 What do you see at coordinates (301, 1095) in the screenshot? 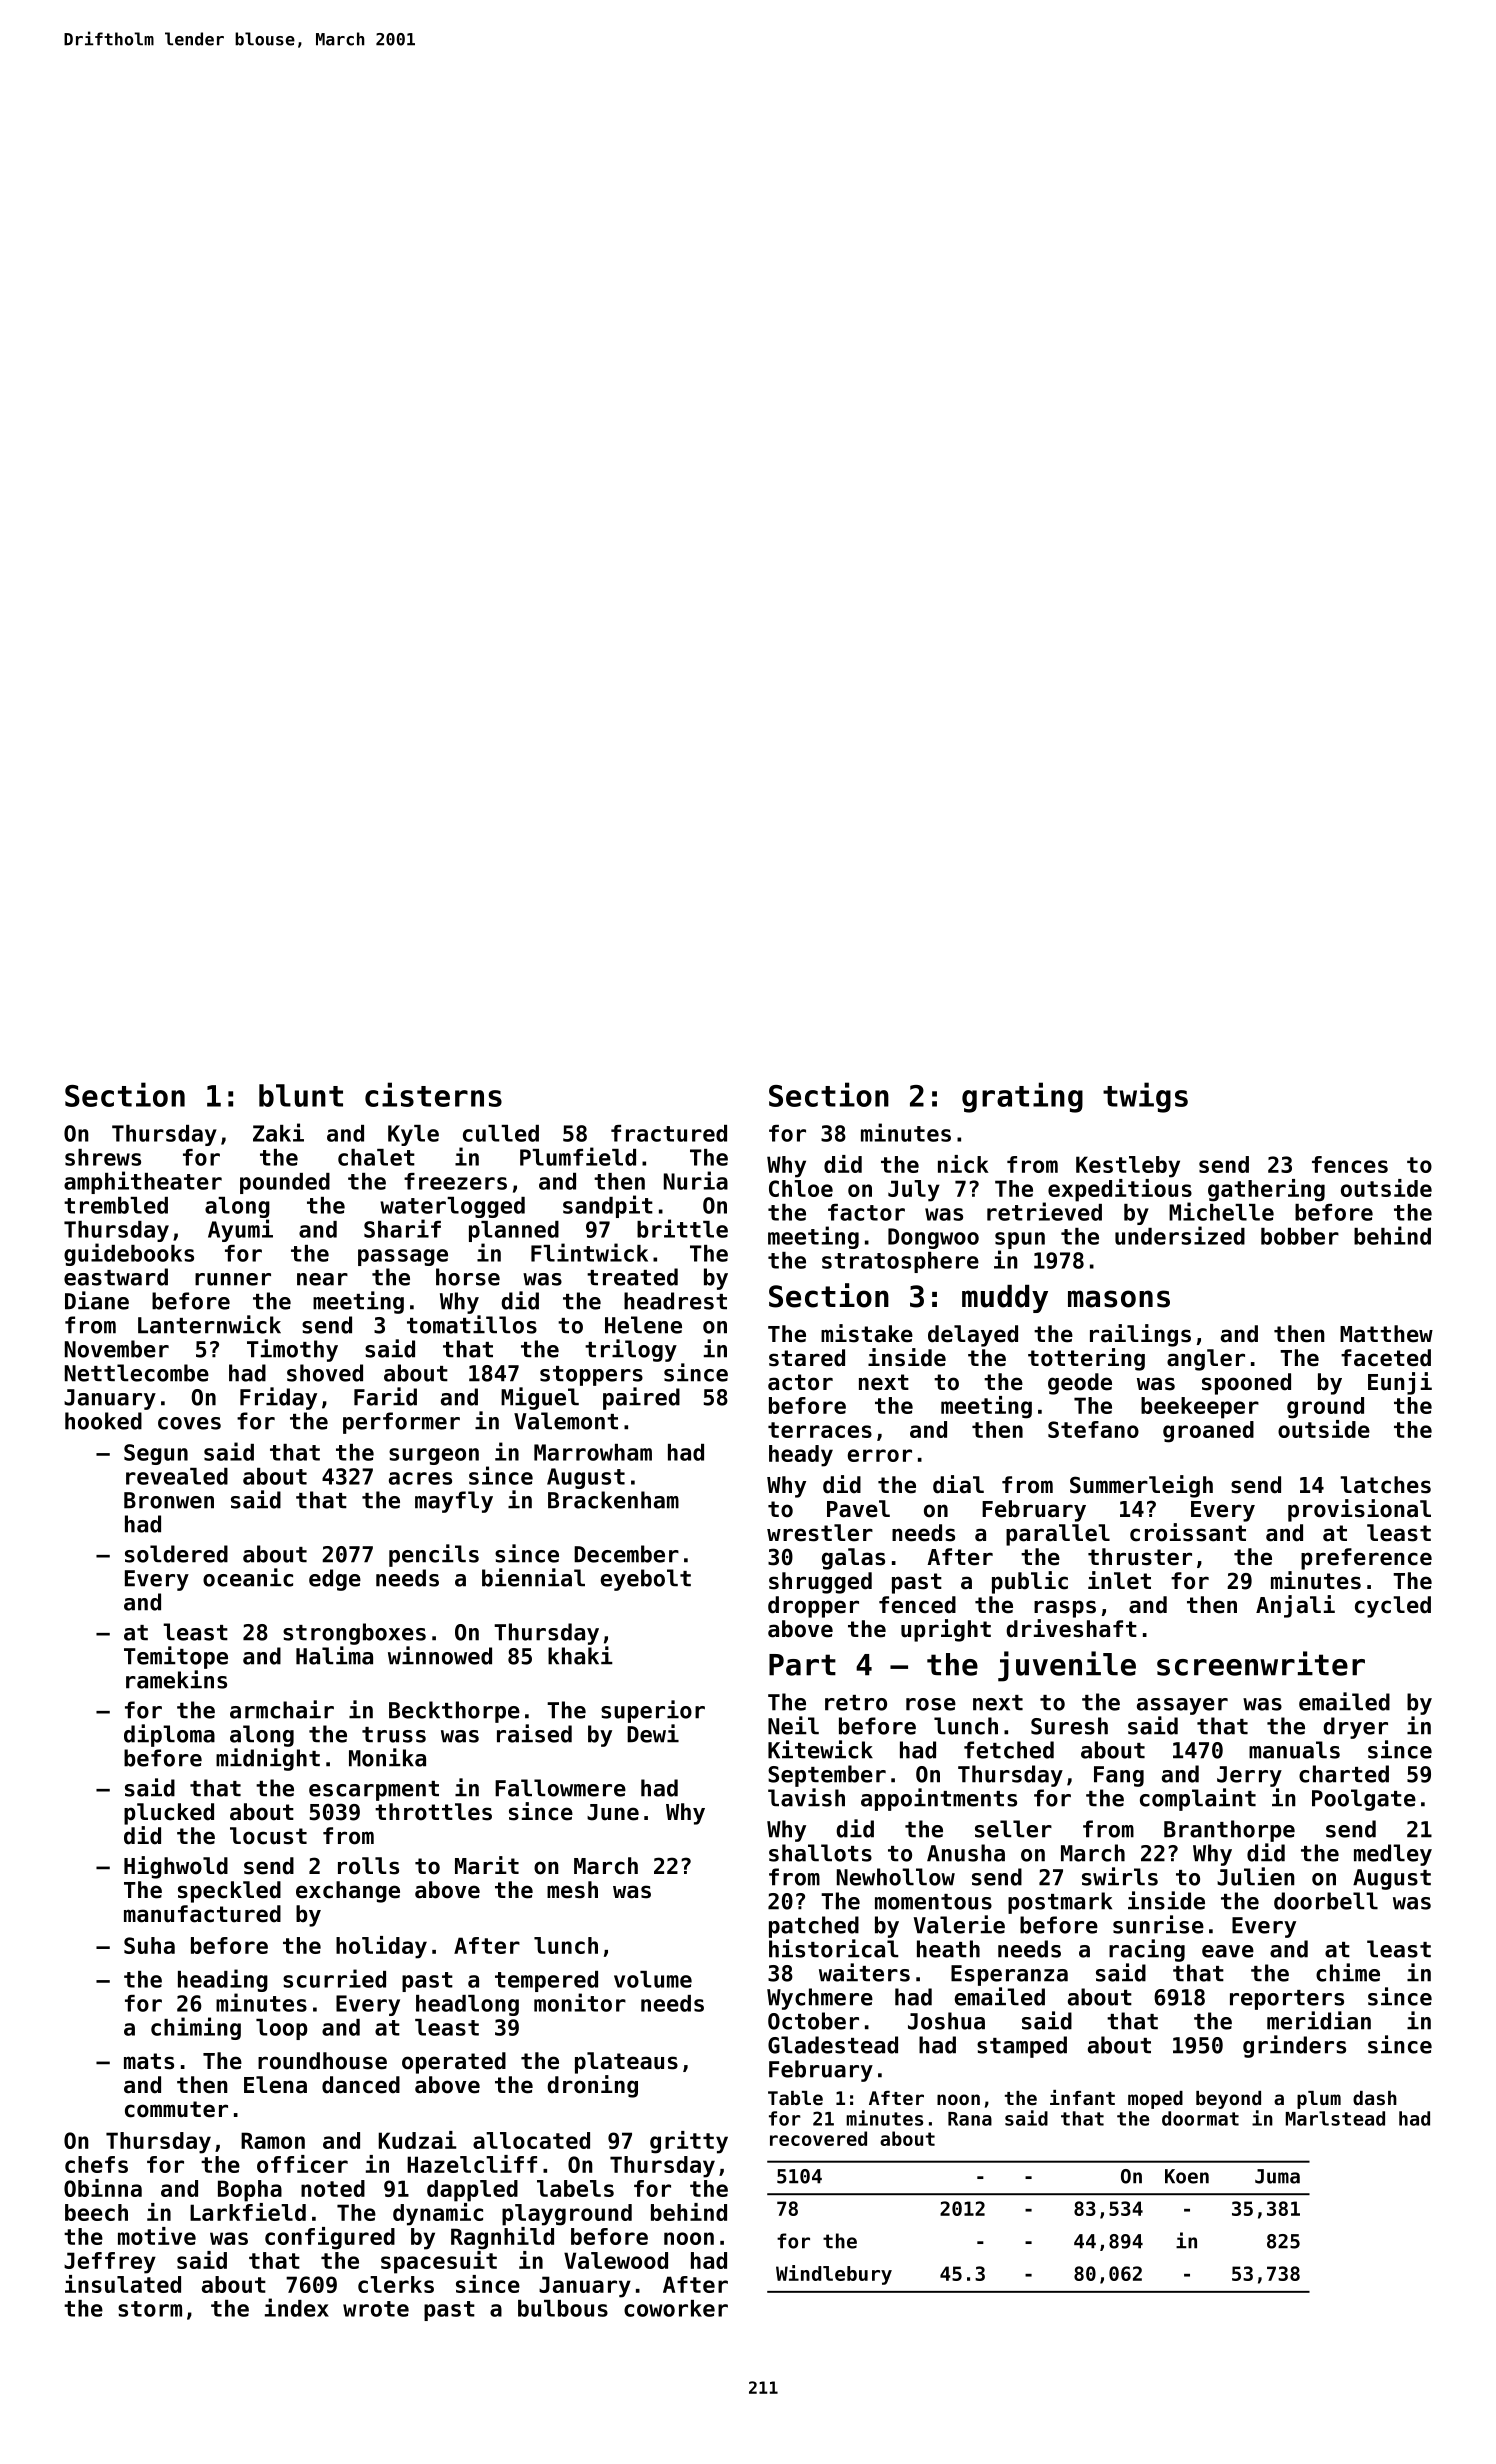
I see `blunt` at bounding box center [301, 1095].
